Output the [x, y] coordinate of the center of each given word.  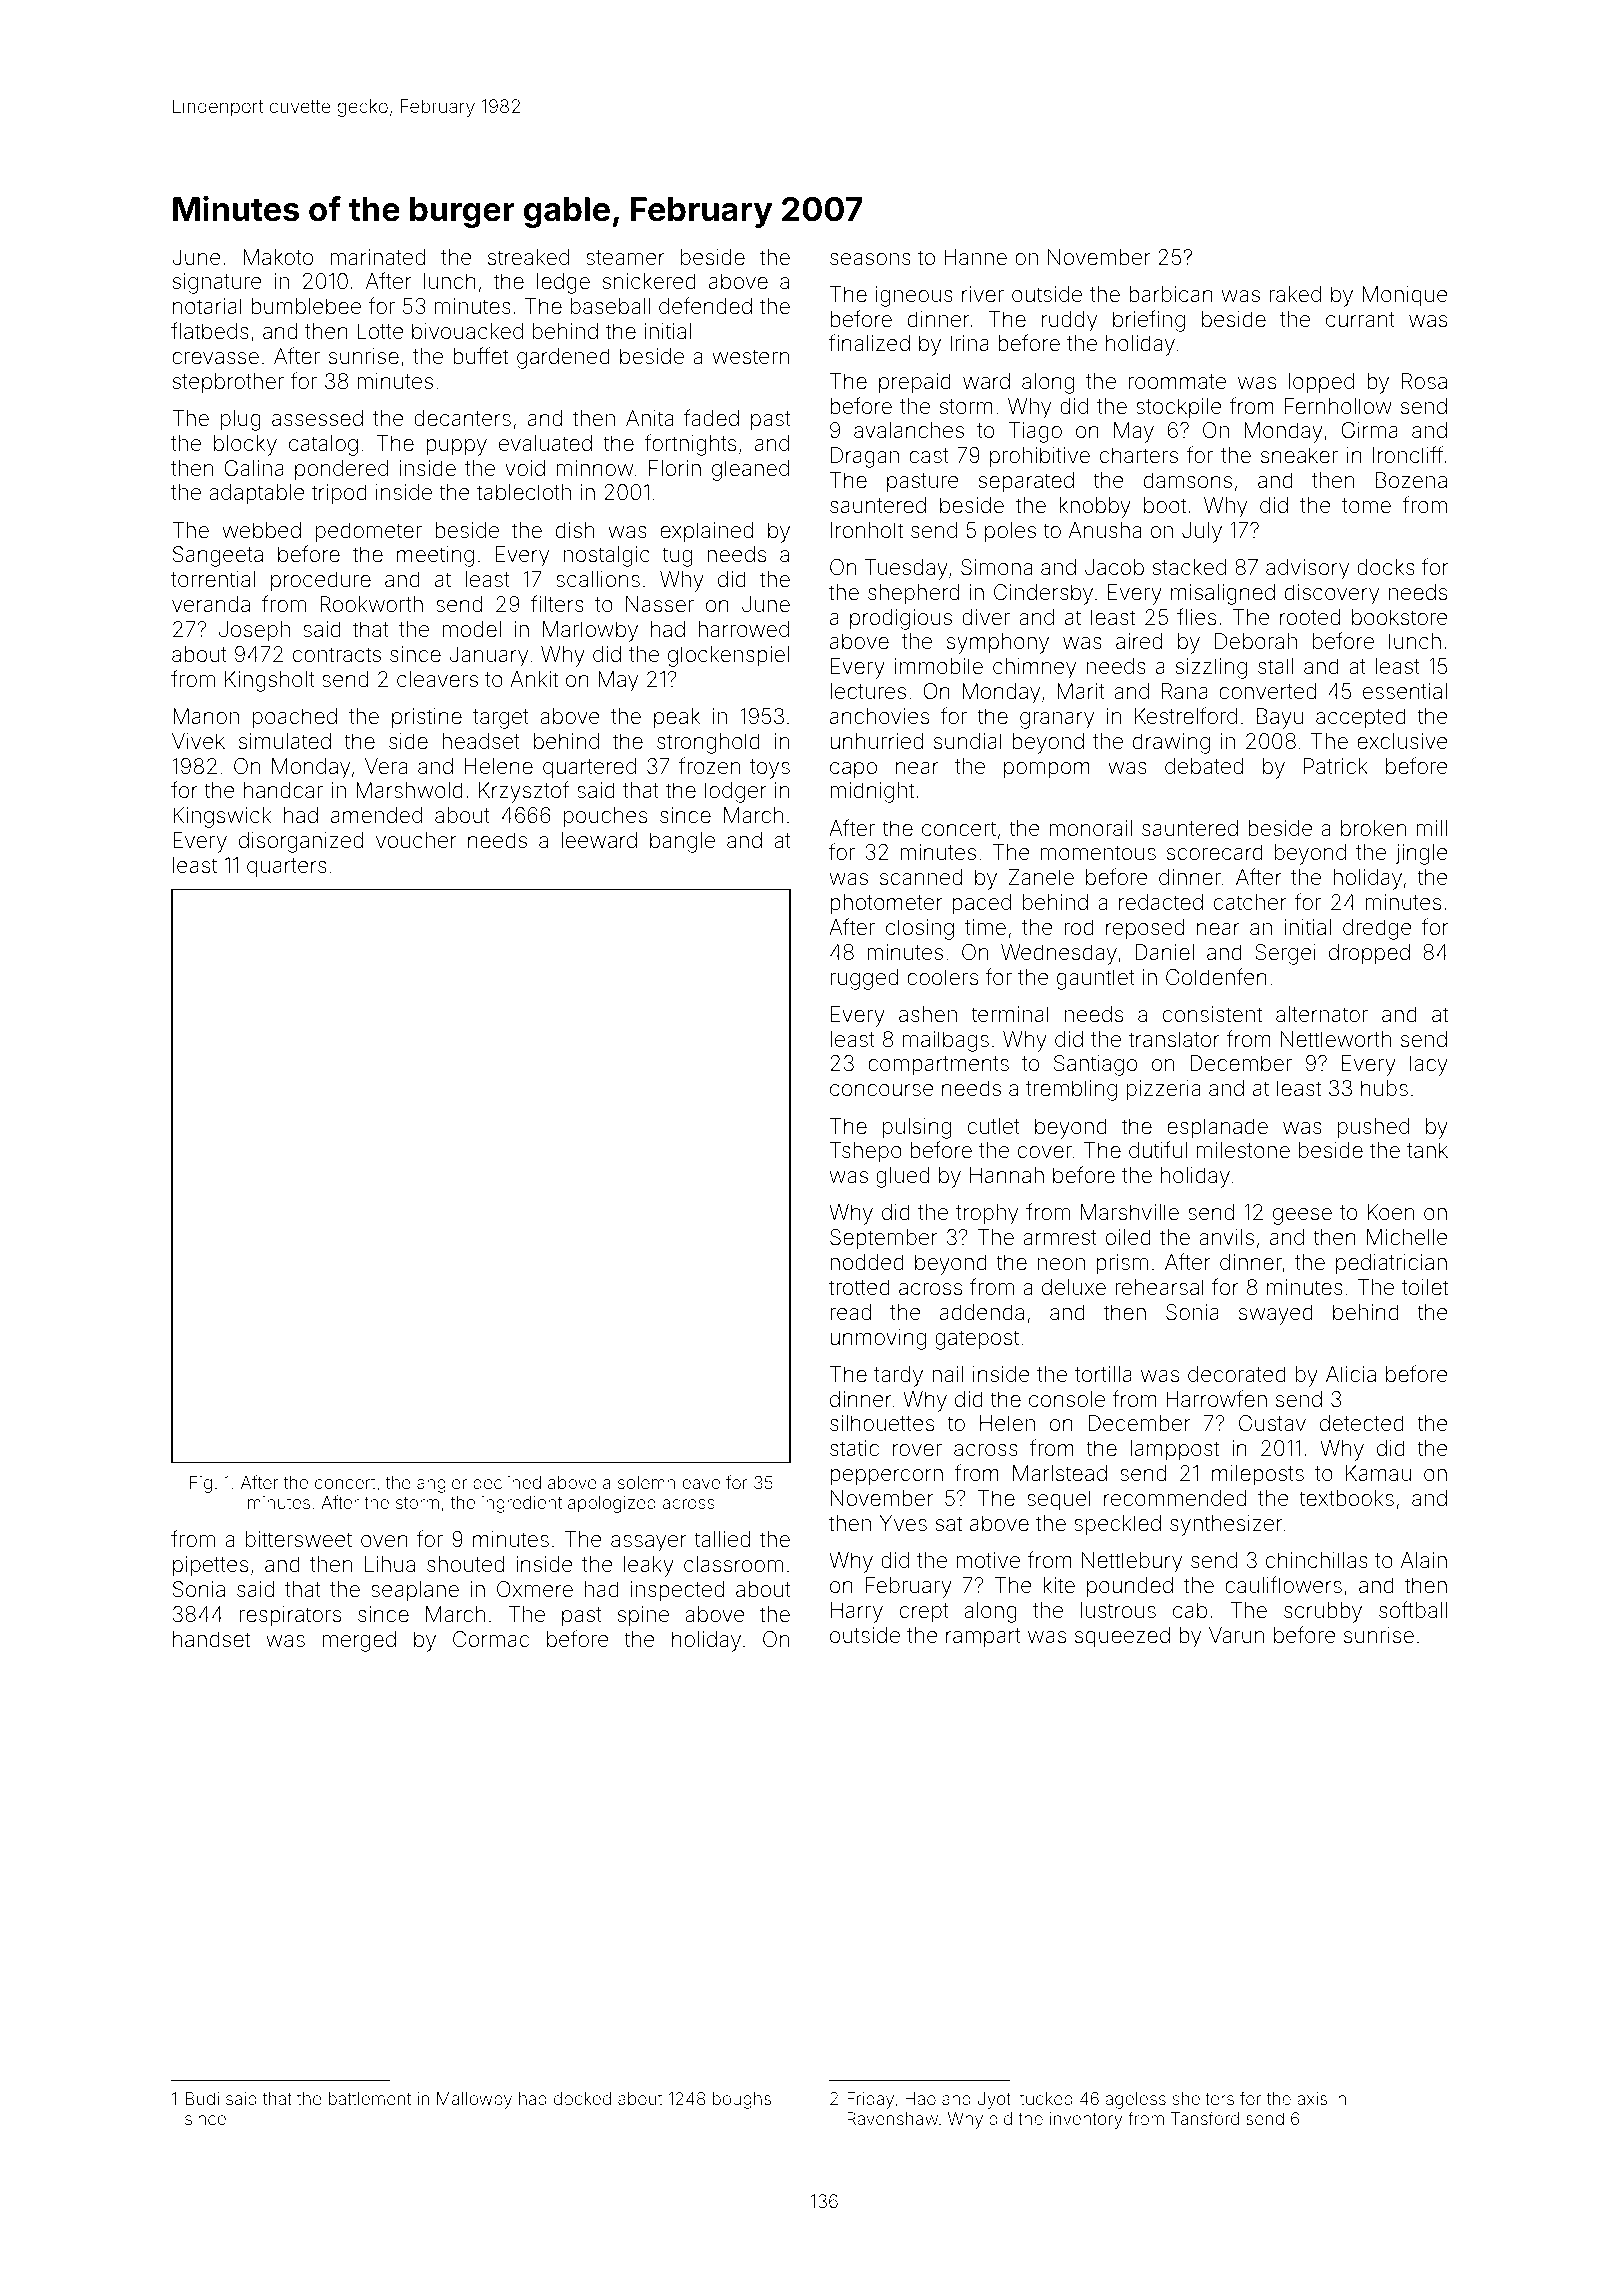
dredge [1377, 929]
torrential [213, 579]
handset [211, 1639]
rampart [983, 1637]
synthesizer [1226, 1525]
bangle [682, 842]
